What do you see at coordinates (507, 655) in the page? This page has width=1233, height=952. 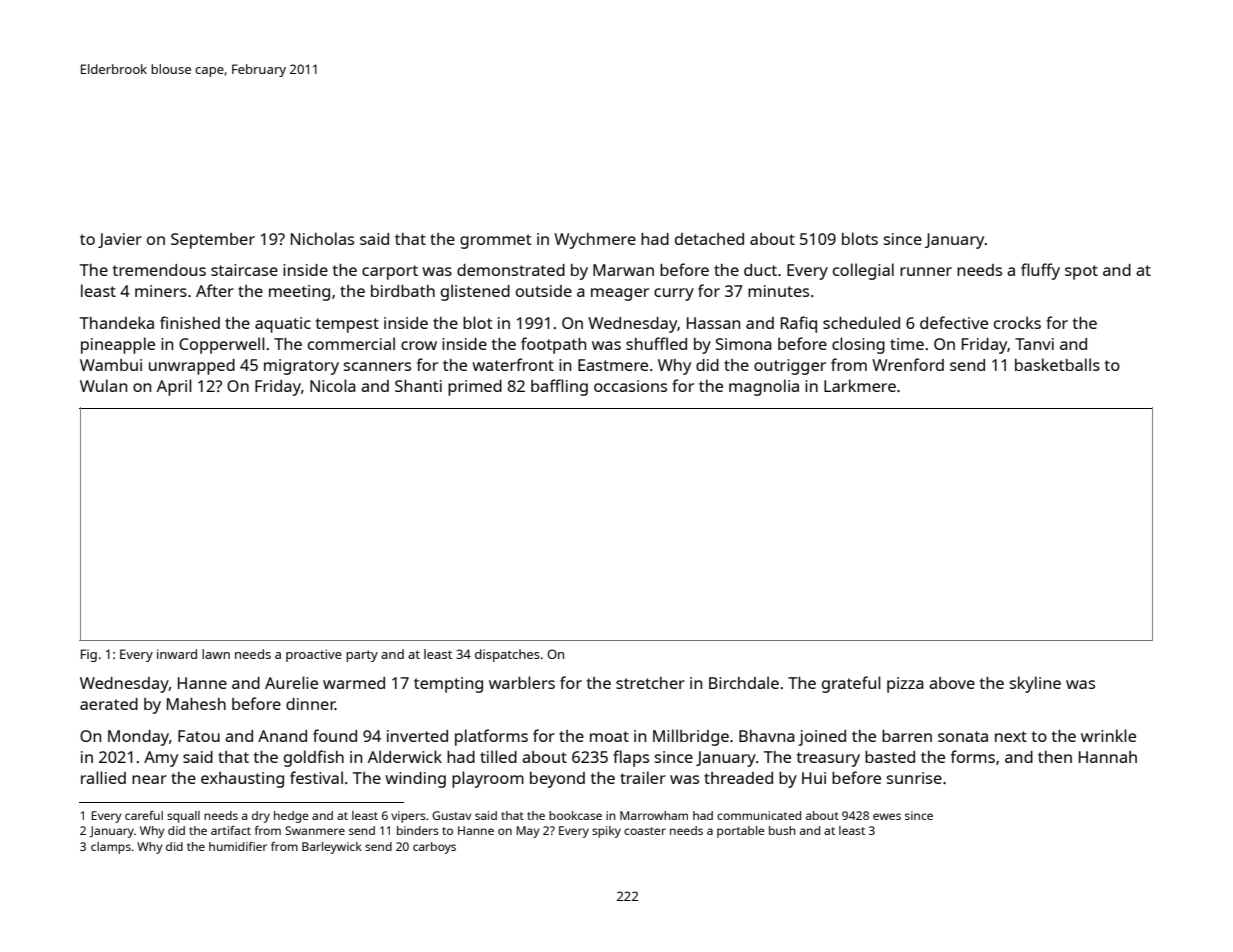 I see `dispatches` at bounding box center [507, 655].
